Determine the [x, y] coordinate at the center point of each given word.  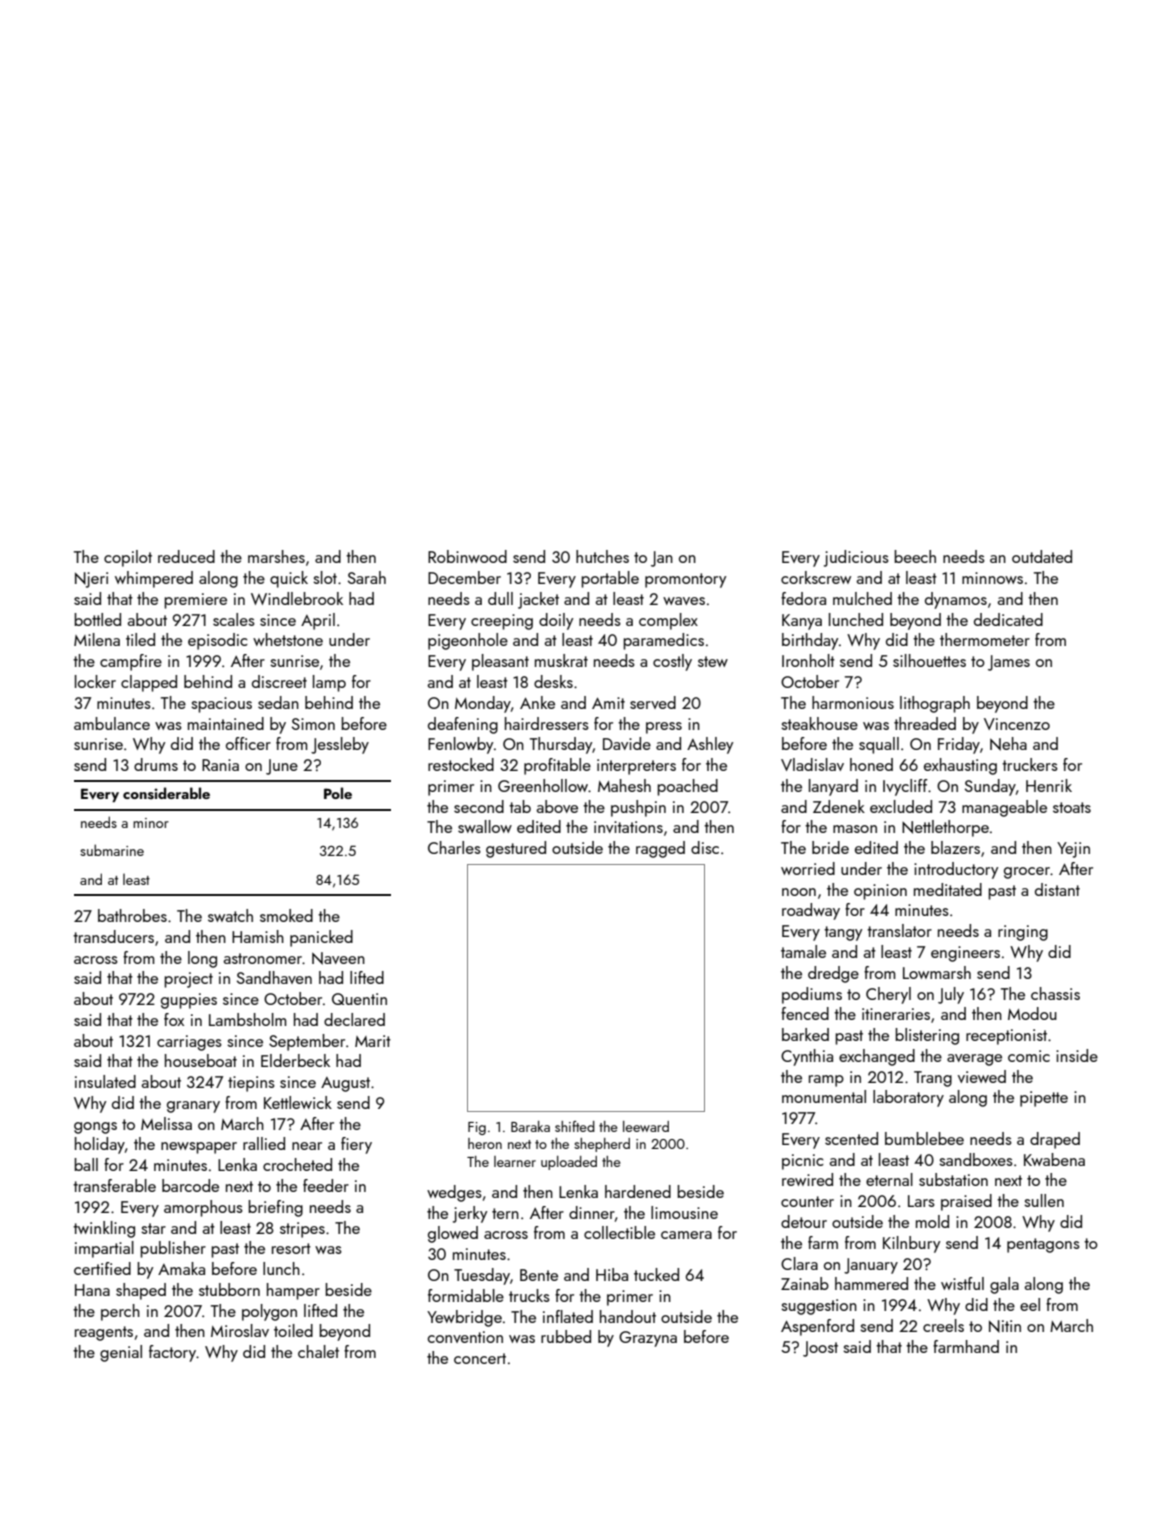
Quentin [359, 999]
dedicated [1008, 619]
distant [1057, 889]
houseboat [201, 1060]
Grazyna [648, 1339]
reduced [186, 556]
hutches [602, 556]
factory [172, 1353]
